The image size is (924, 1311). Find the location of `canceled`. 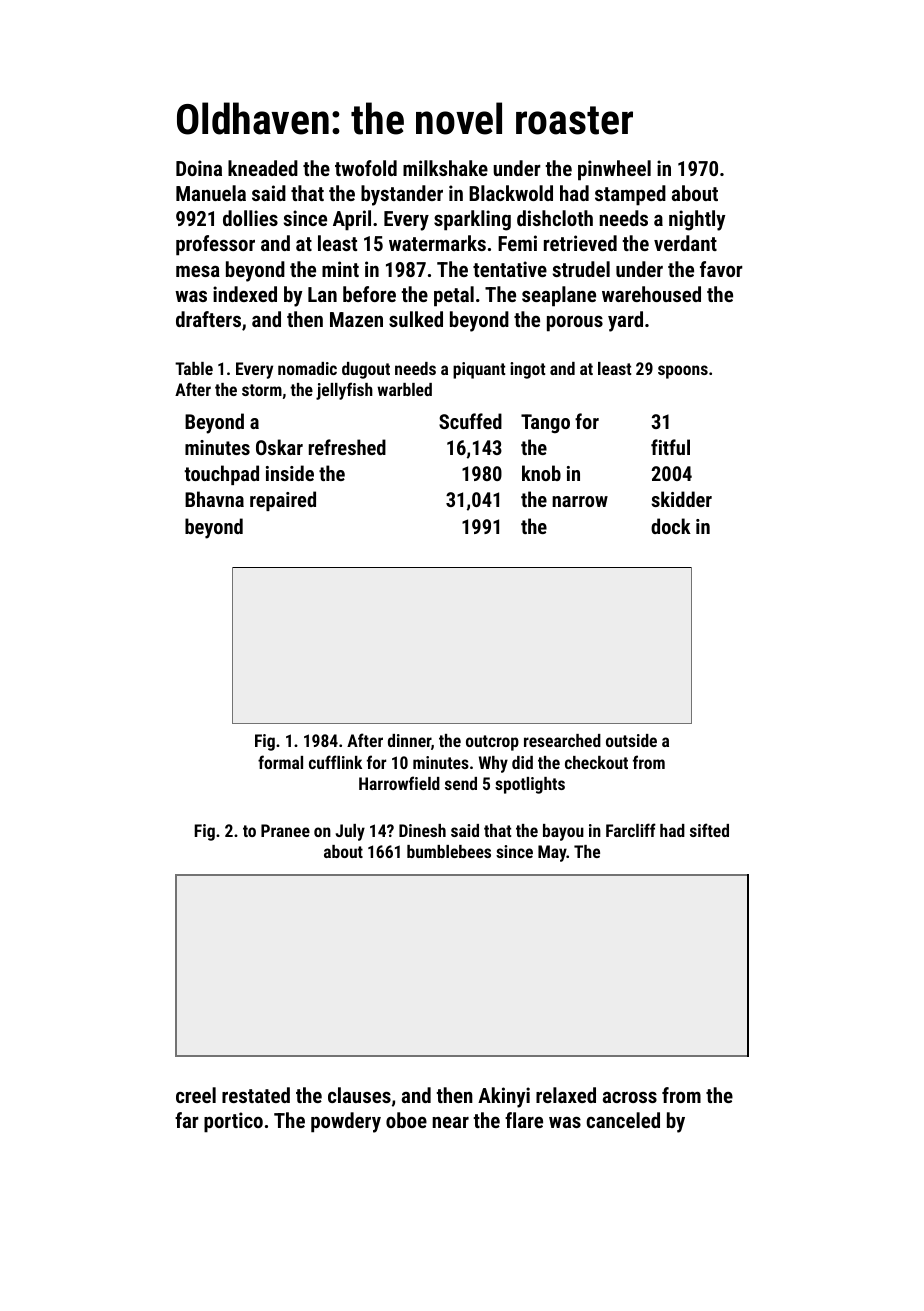

canceled is located at coordinates (623, 1120).
